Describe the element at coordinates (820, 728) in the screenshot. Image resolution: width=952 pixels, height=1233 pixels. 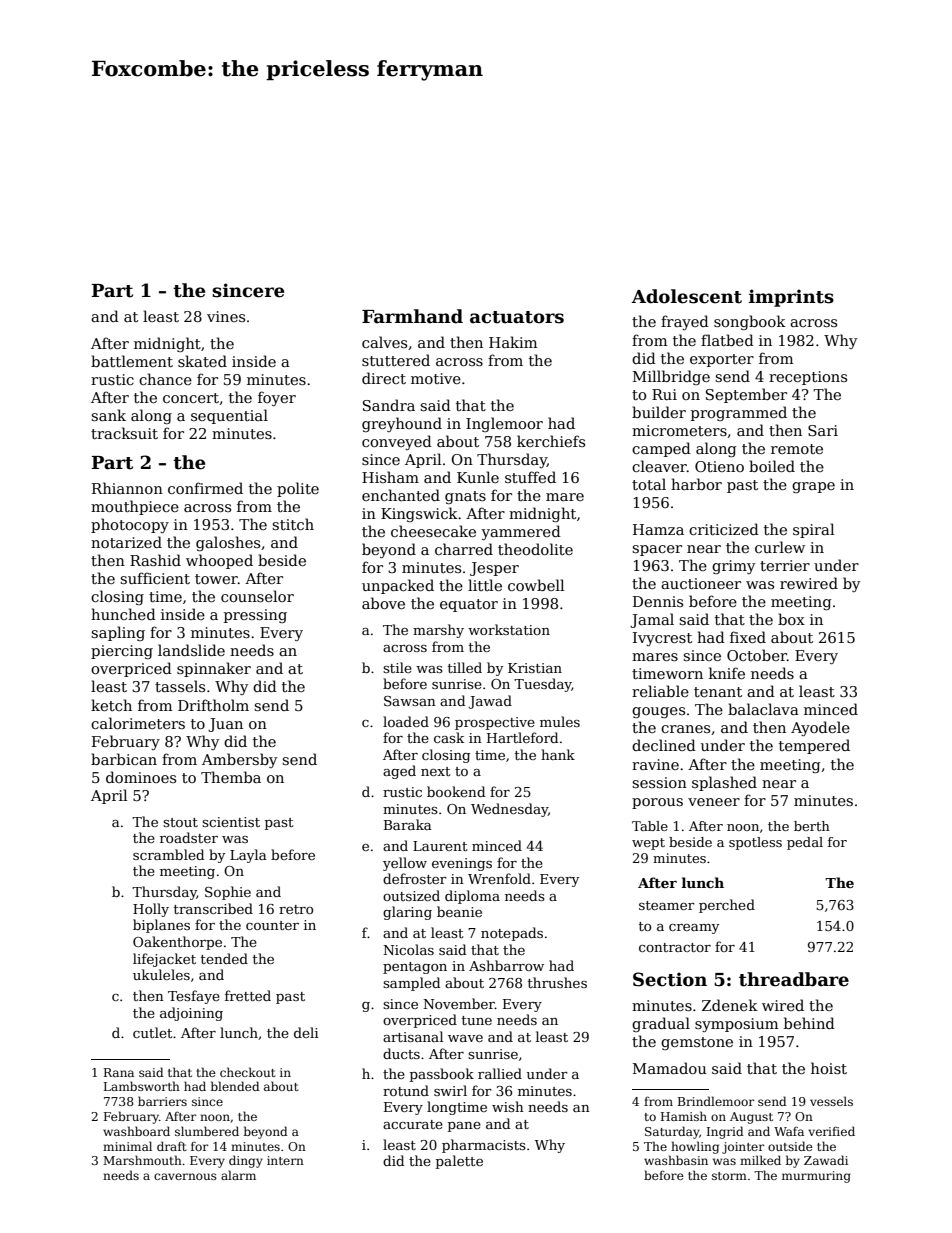
I see `Ayodele` at that location.
